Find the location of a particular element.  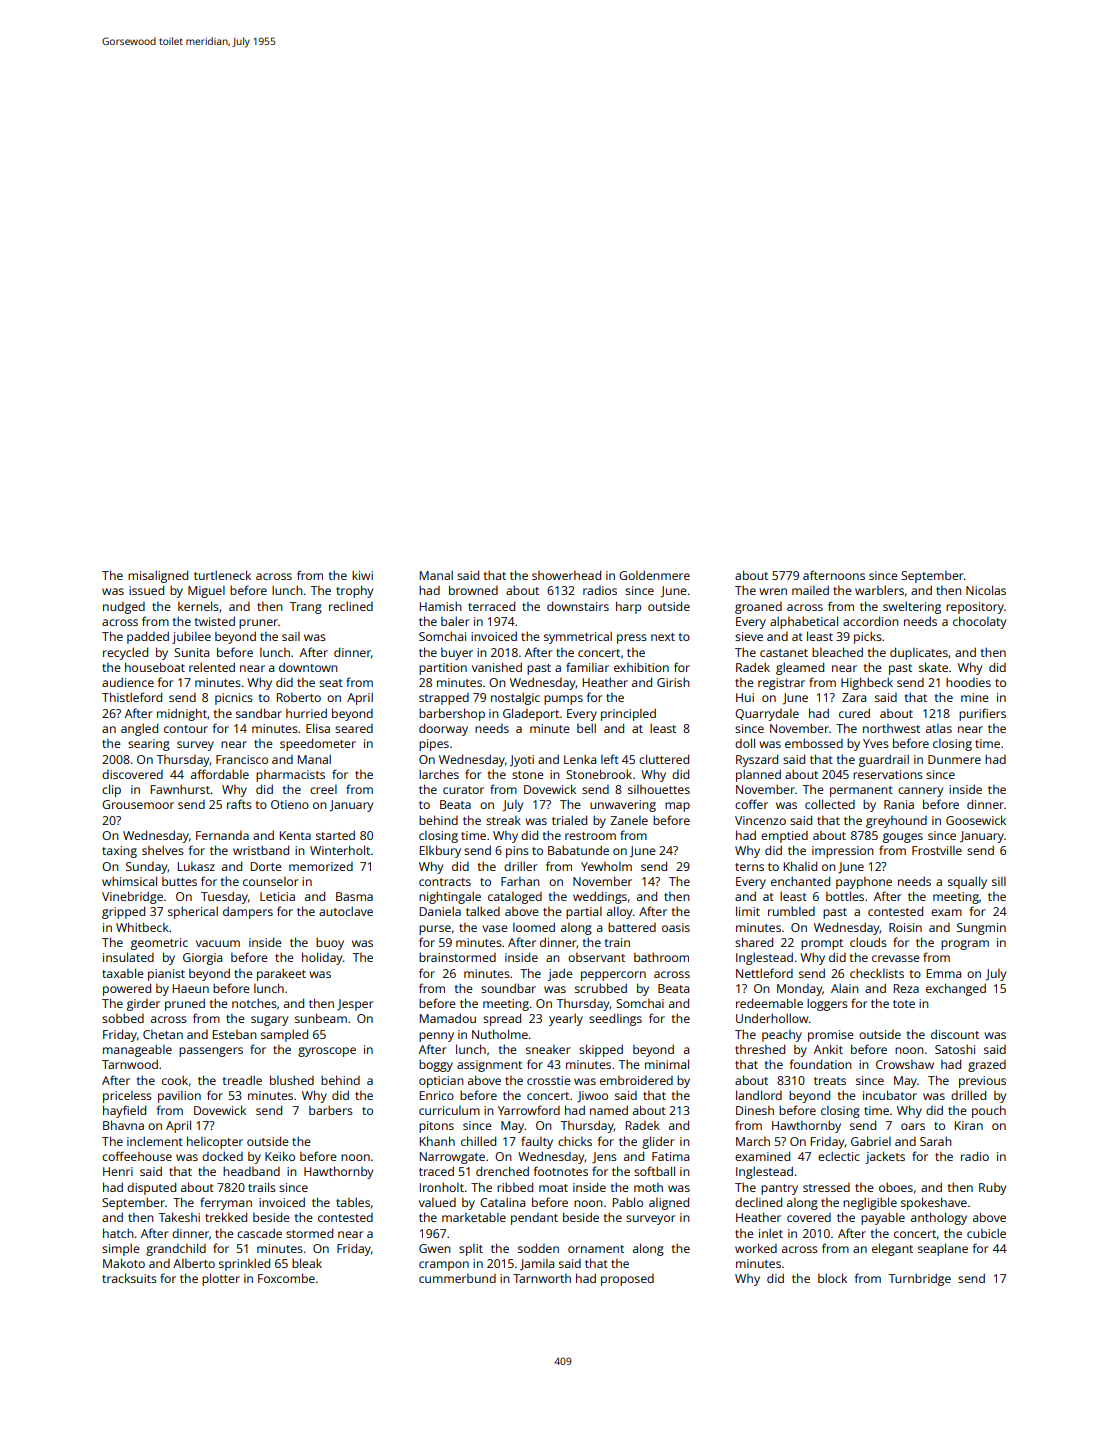

Crowshaw is located at coordinates (905, 1064).
